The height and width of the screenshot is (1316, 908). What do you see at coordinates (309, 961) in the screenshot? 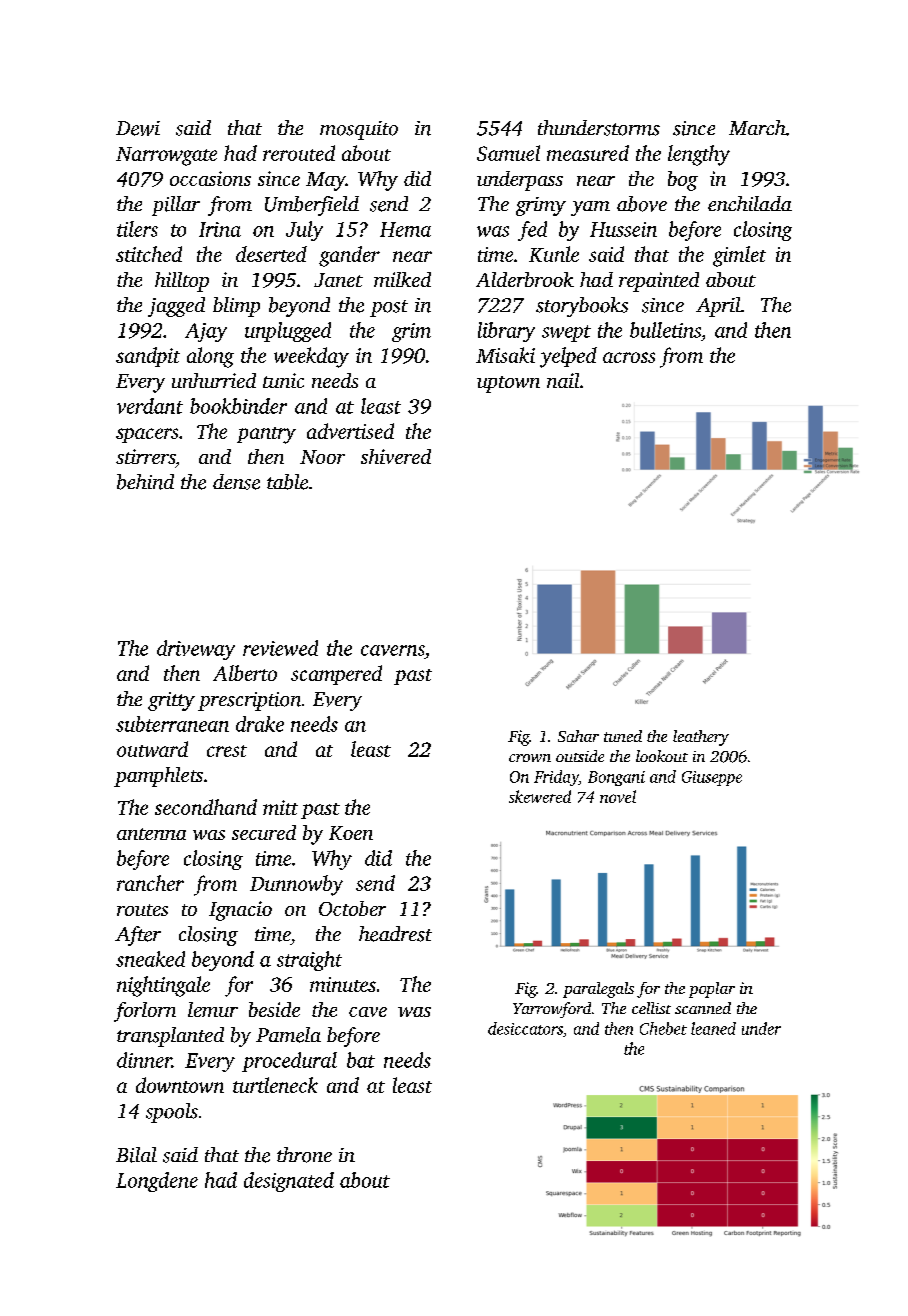
I see `straight` at bounding box center [309, 961].
